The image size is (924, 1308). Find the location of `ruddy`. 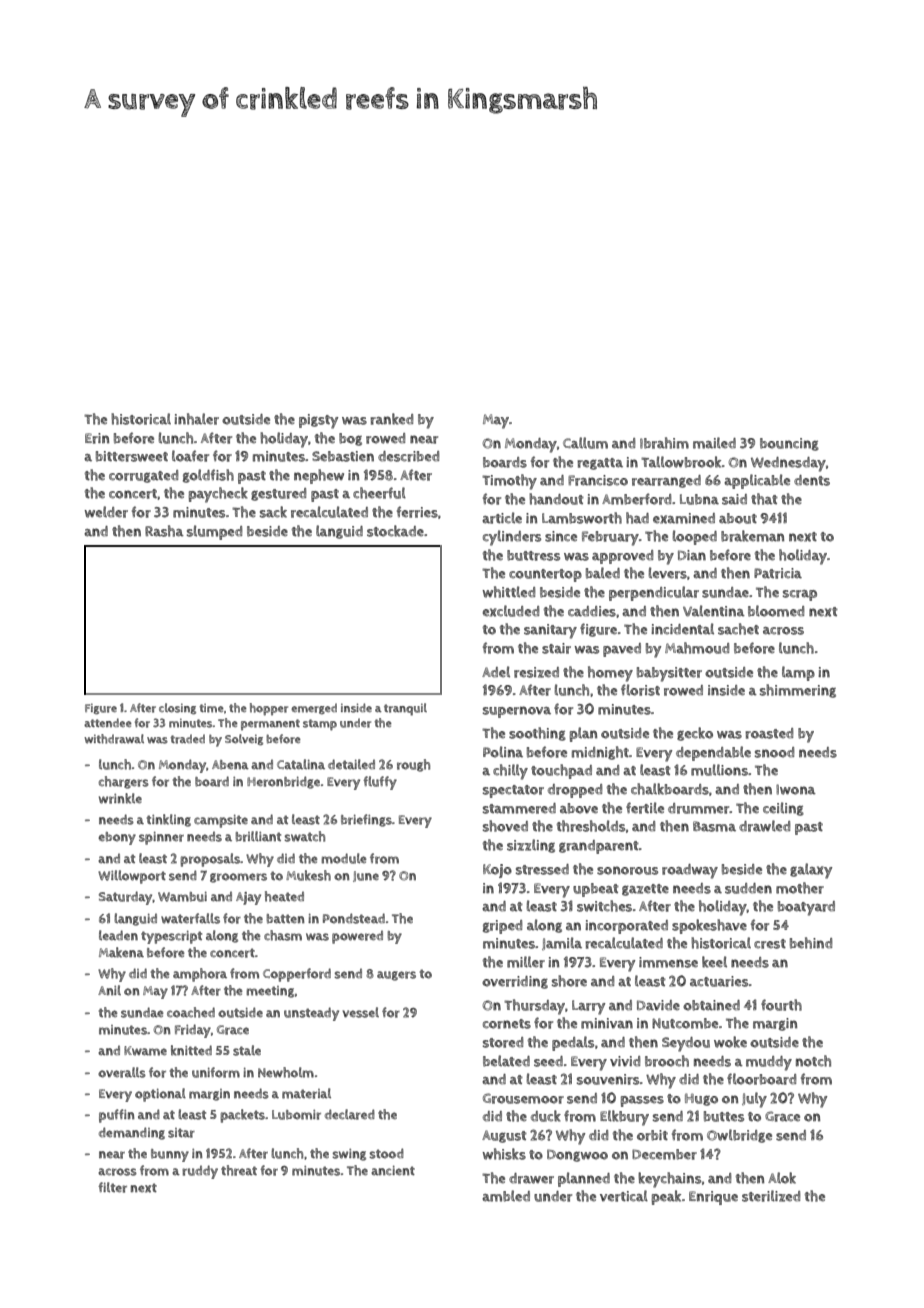

ruddy is located at coordinates (200, 1172).
